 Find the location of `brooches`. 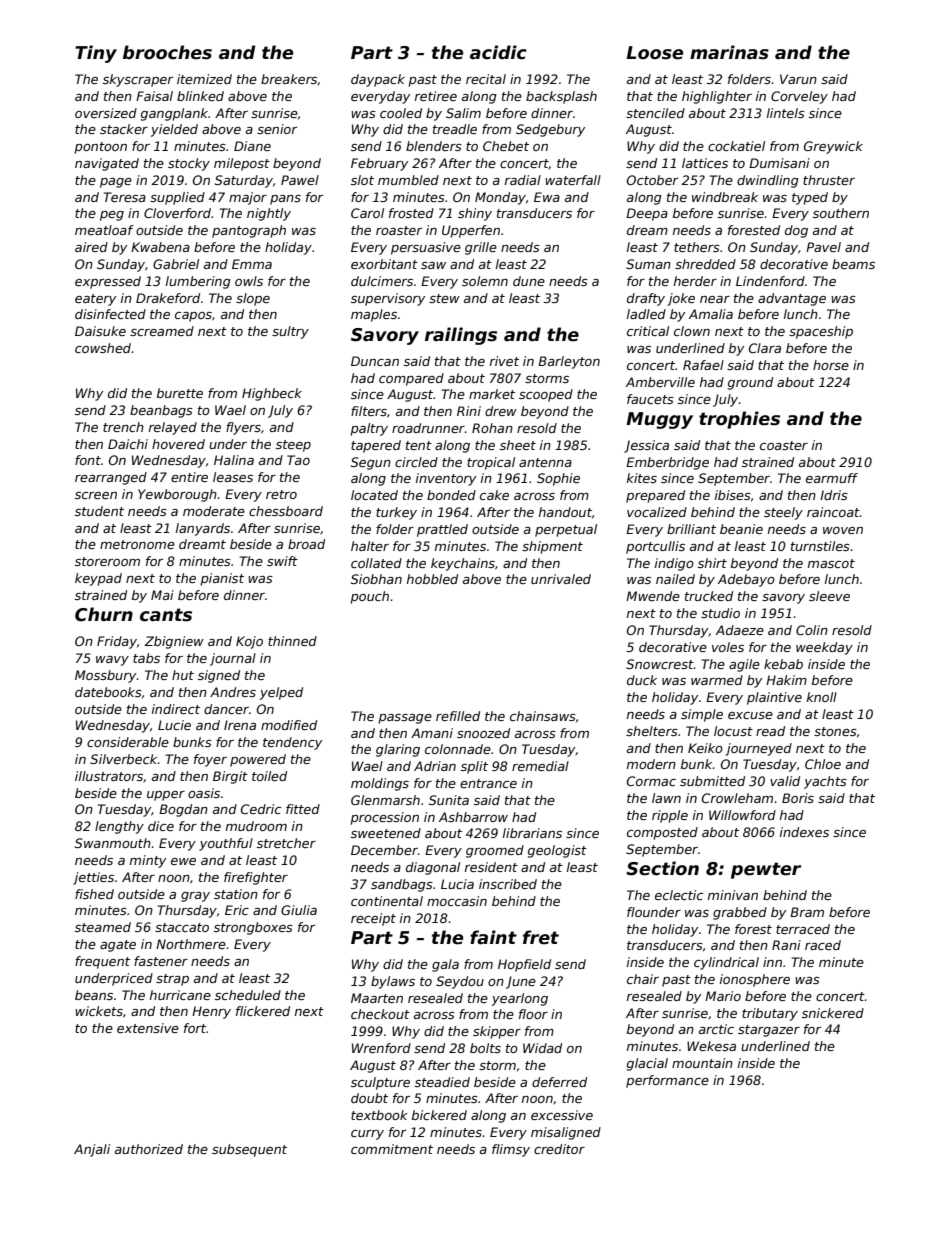

brooches is located at coordinates (167, 52).
